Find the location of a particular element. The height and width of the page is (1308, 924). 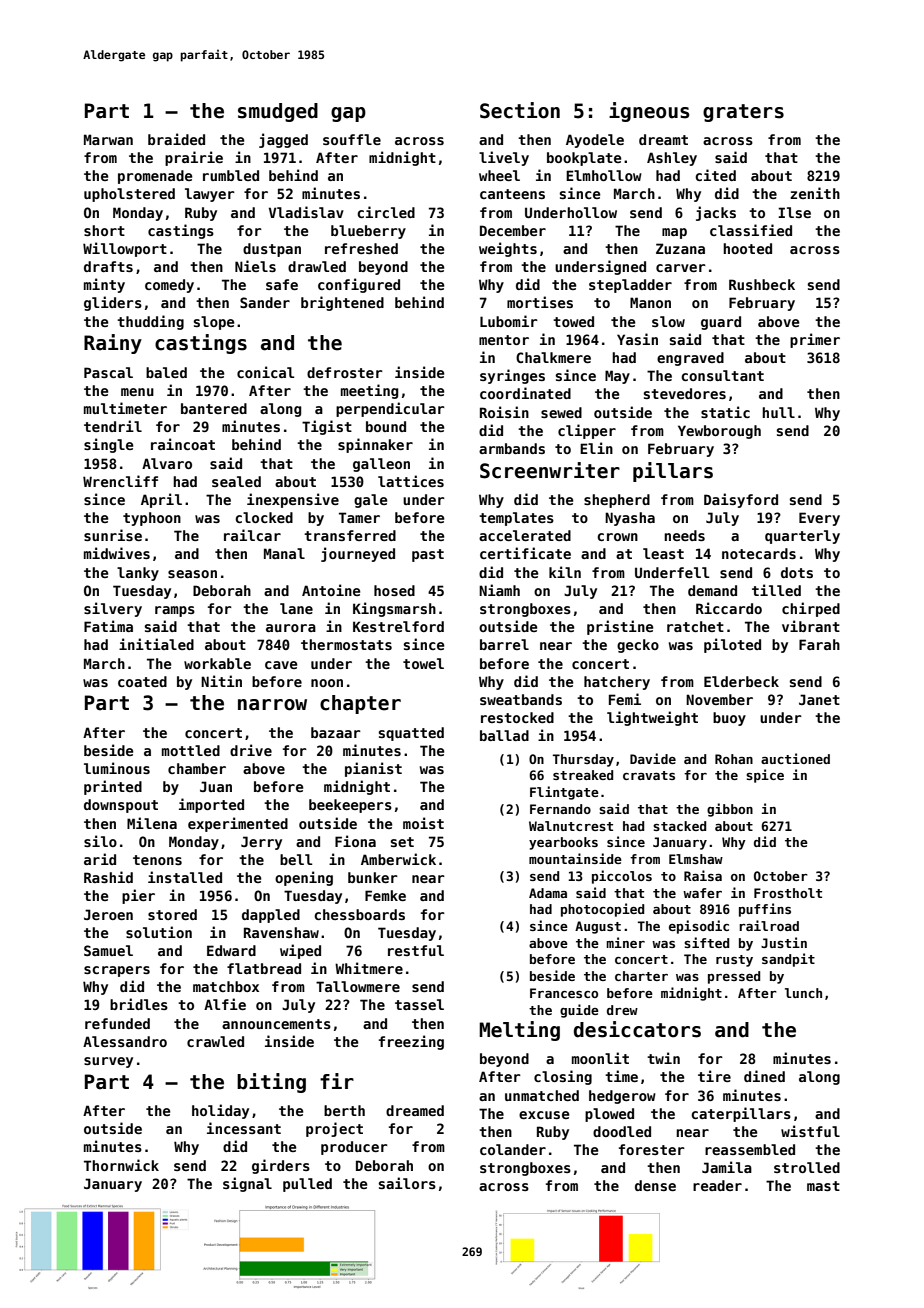

coated is located at coordinates (142, 681).
